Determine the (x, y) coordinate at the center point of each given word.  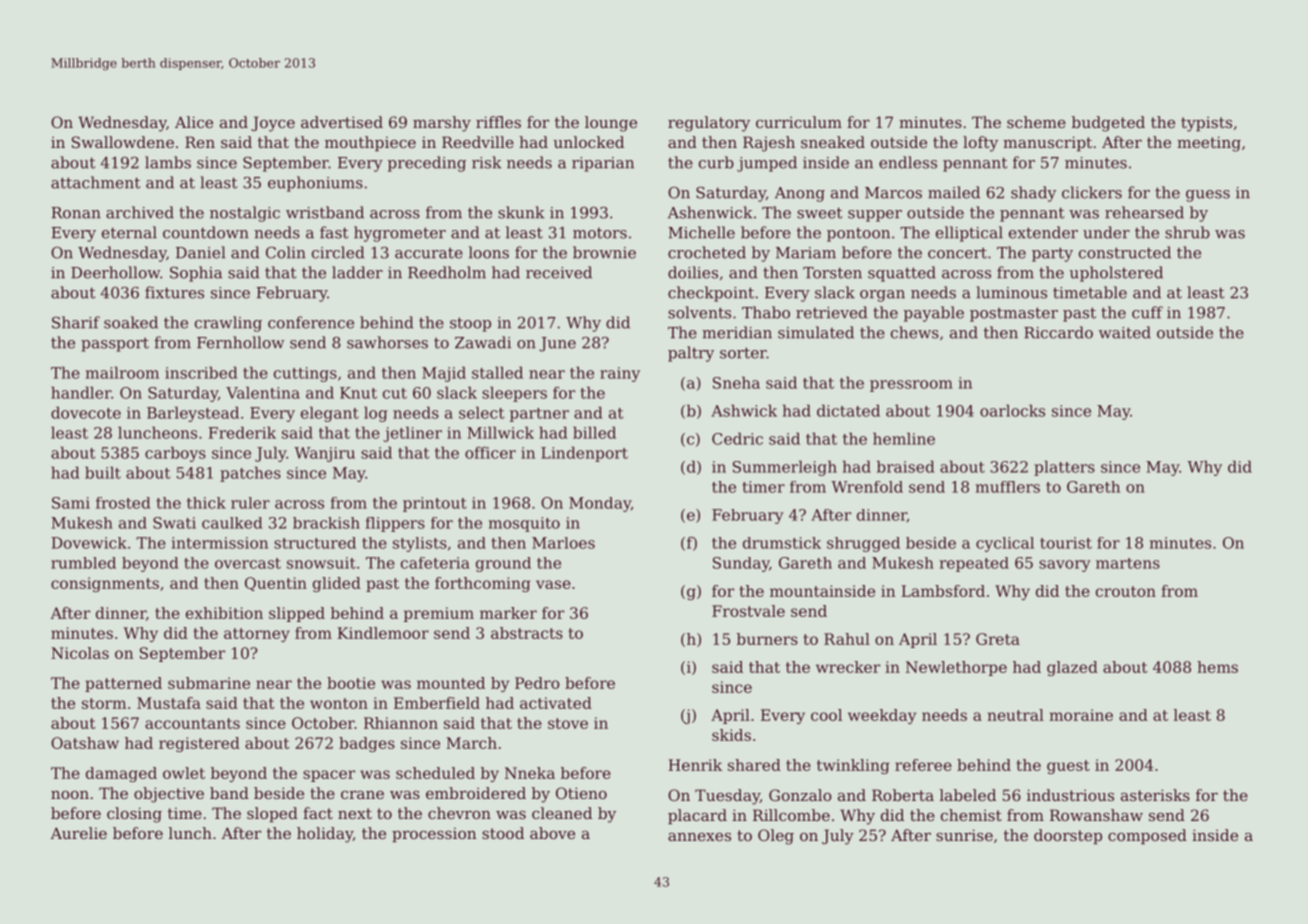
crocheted (707, 252)
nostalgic (245, 214)
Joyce (273, 124)
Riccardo (1058, 332)
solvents (699, 312)
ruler (250, 503)
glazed (1072, 668)
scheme (1036, 122)
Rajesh (769, 144)
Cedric (737, 438)
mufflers (1008, 487)
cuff (1147, 312)
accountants (192, 723)
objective (169, 795)
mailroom (122, 372)
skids (731, 735)
